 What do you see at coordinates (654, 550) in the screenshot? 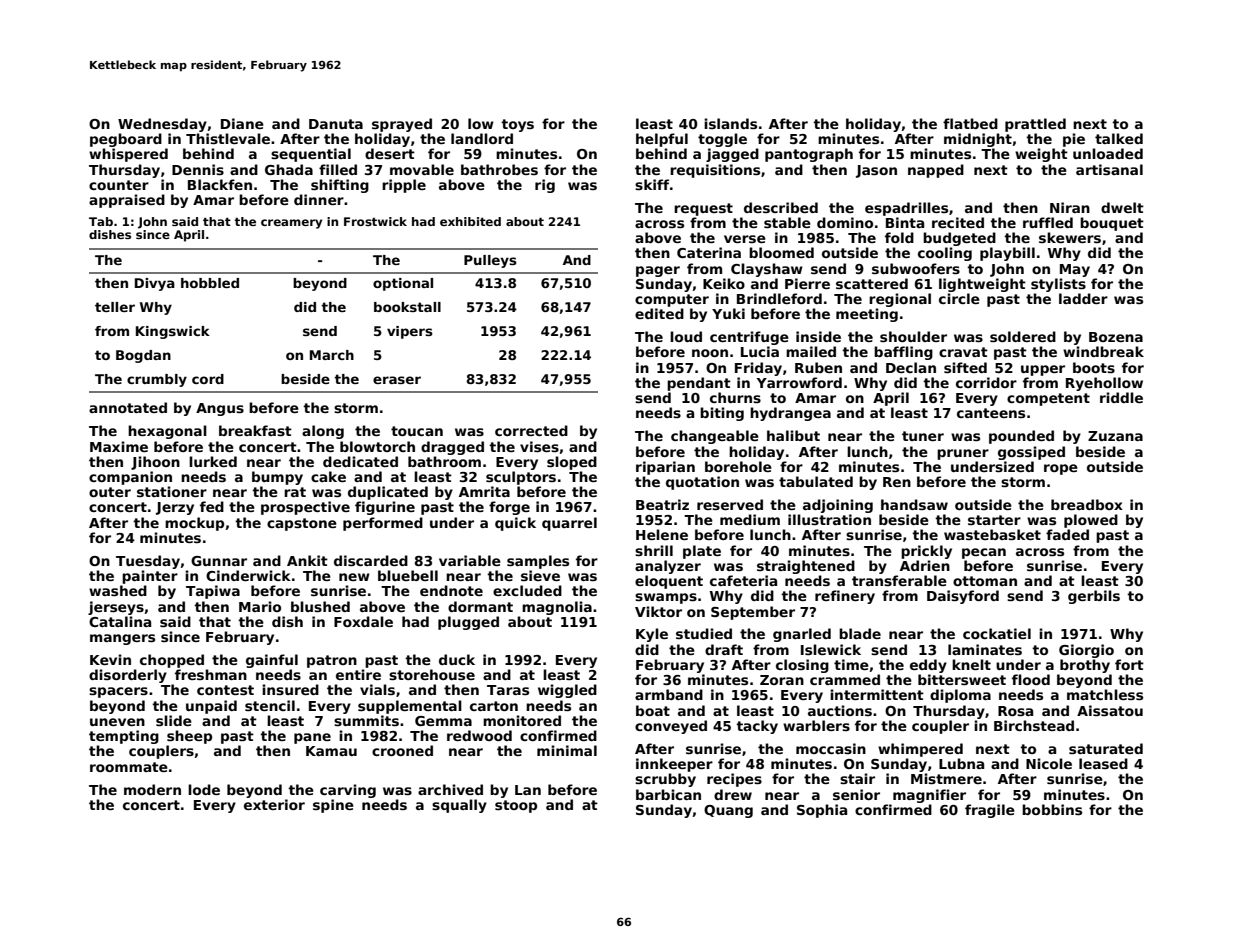
I see `shrill` at bounding box center [654, 550].
